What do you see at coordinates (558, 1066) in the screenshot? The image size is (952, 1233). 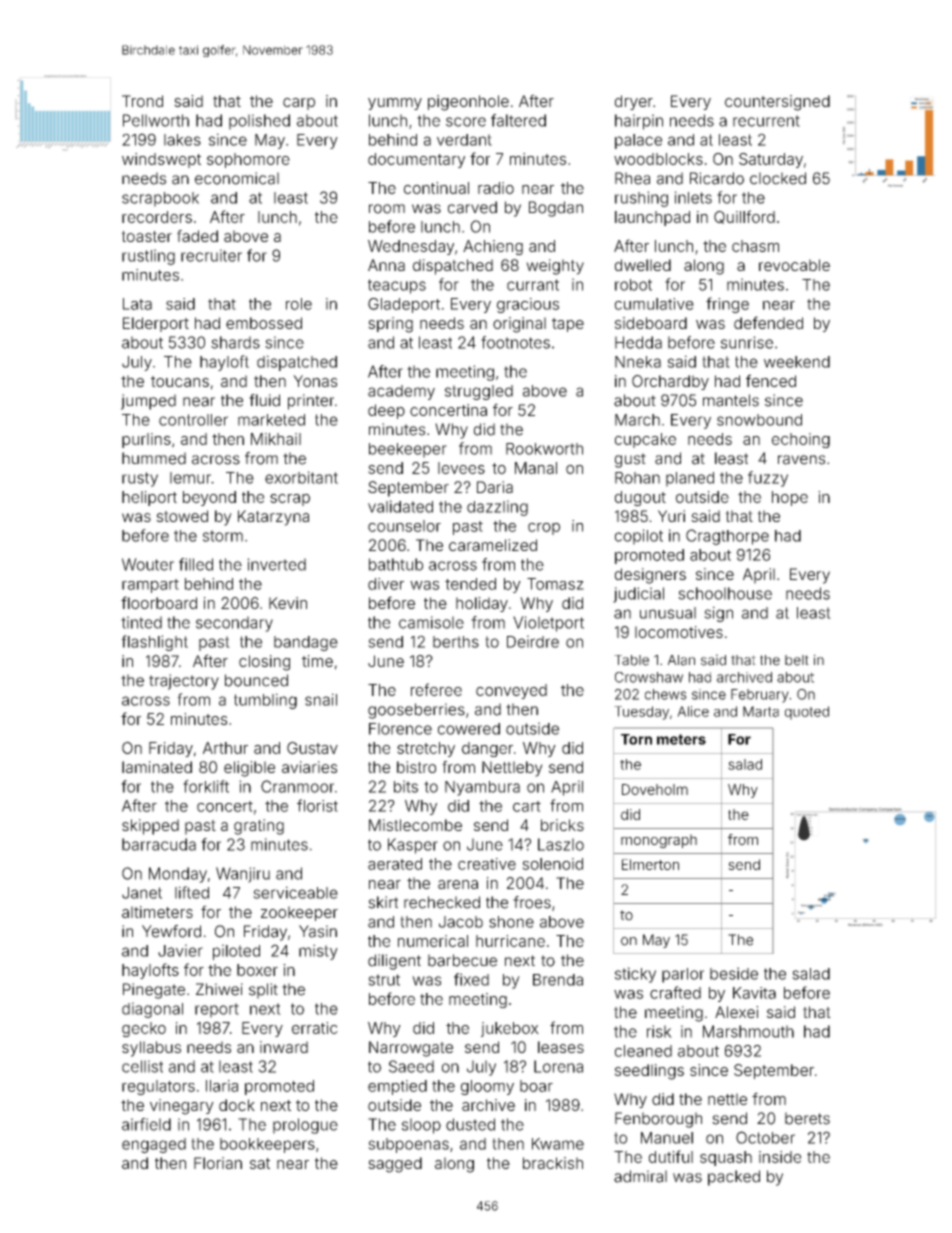 I see `Lorena` at bounding box center [558, 1066].
